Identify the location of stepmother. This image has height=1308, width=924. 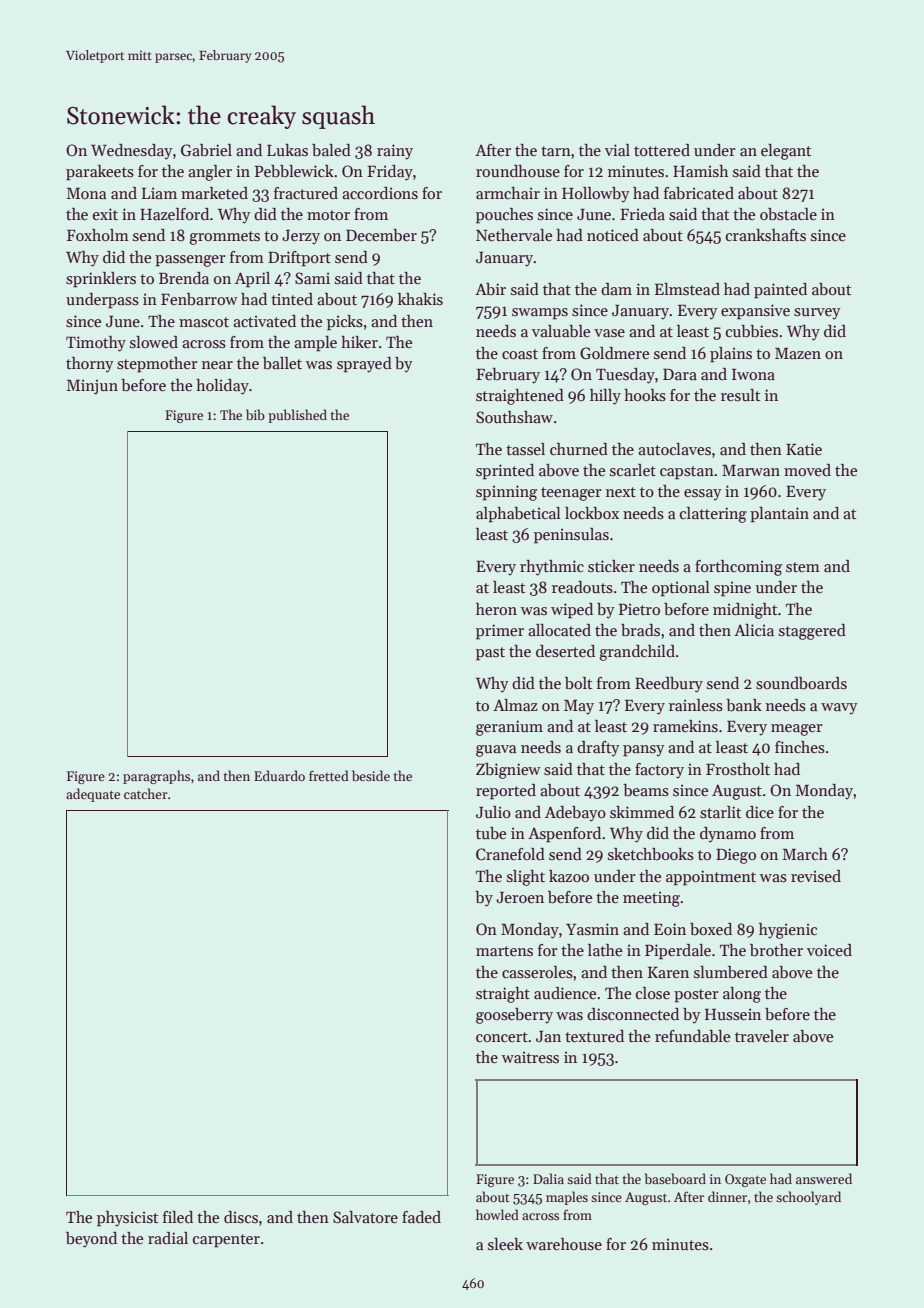
(157, 365).
